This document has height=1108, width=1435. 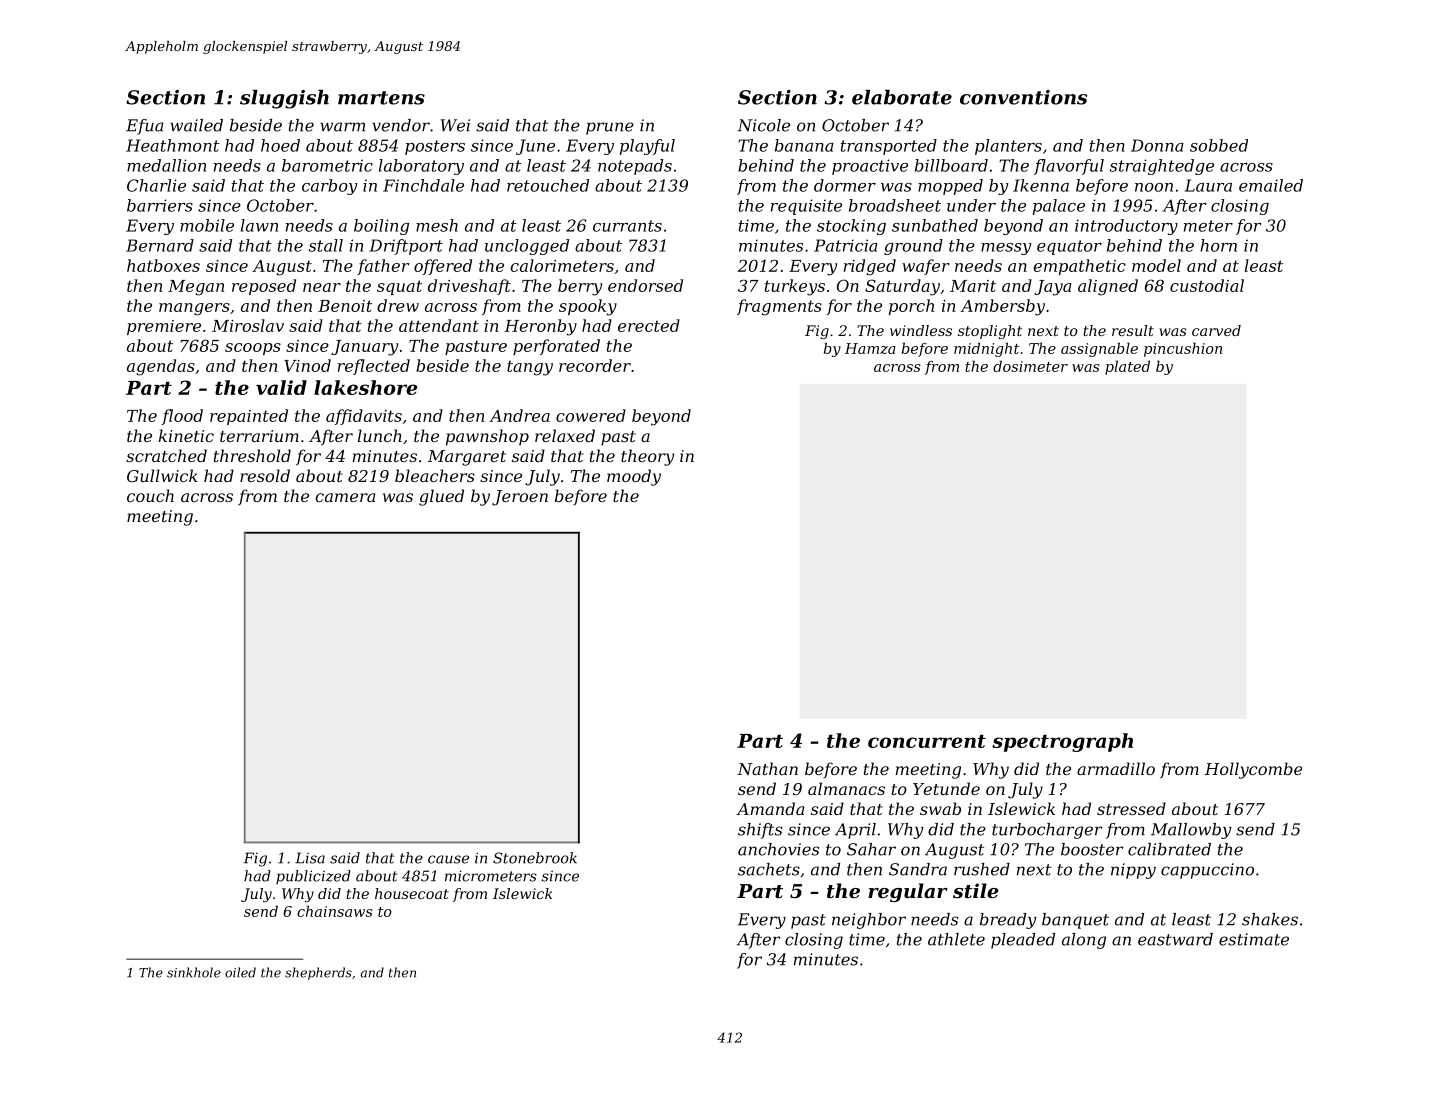 What do you see at coordinates (1253, 770) in the document?
I see `Hollycombe` at bounding box center [1253, 770].
